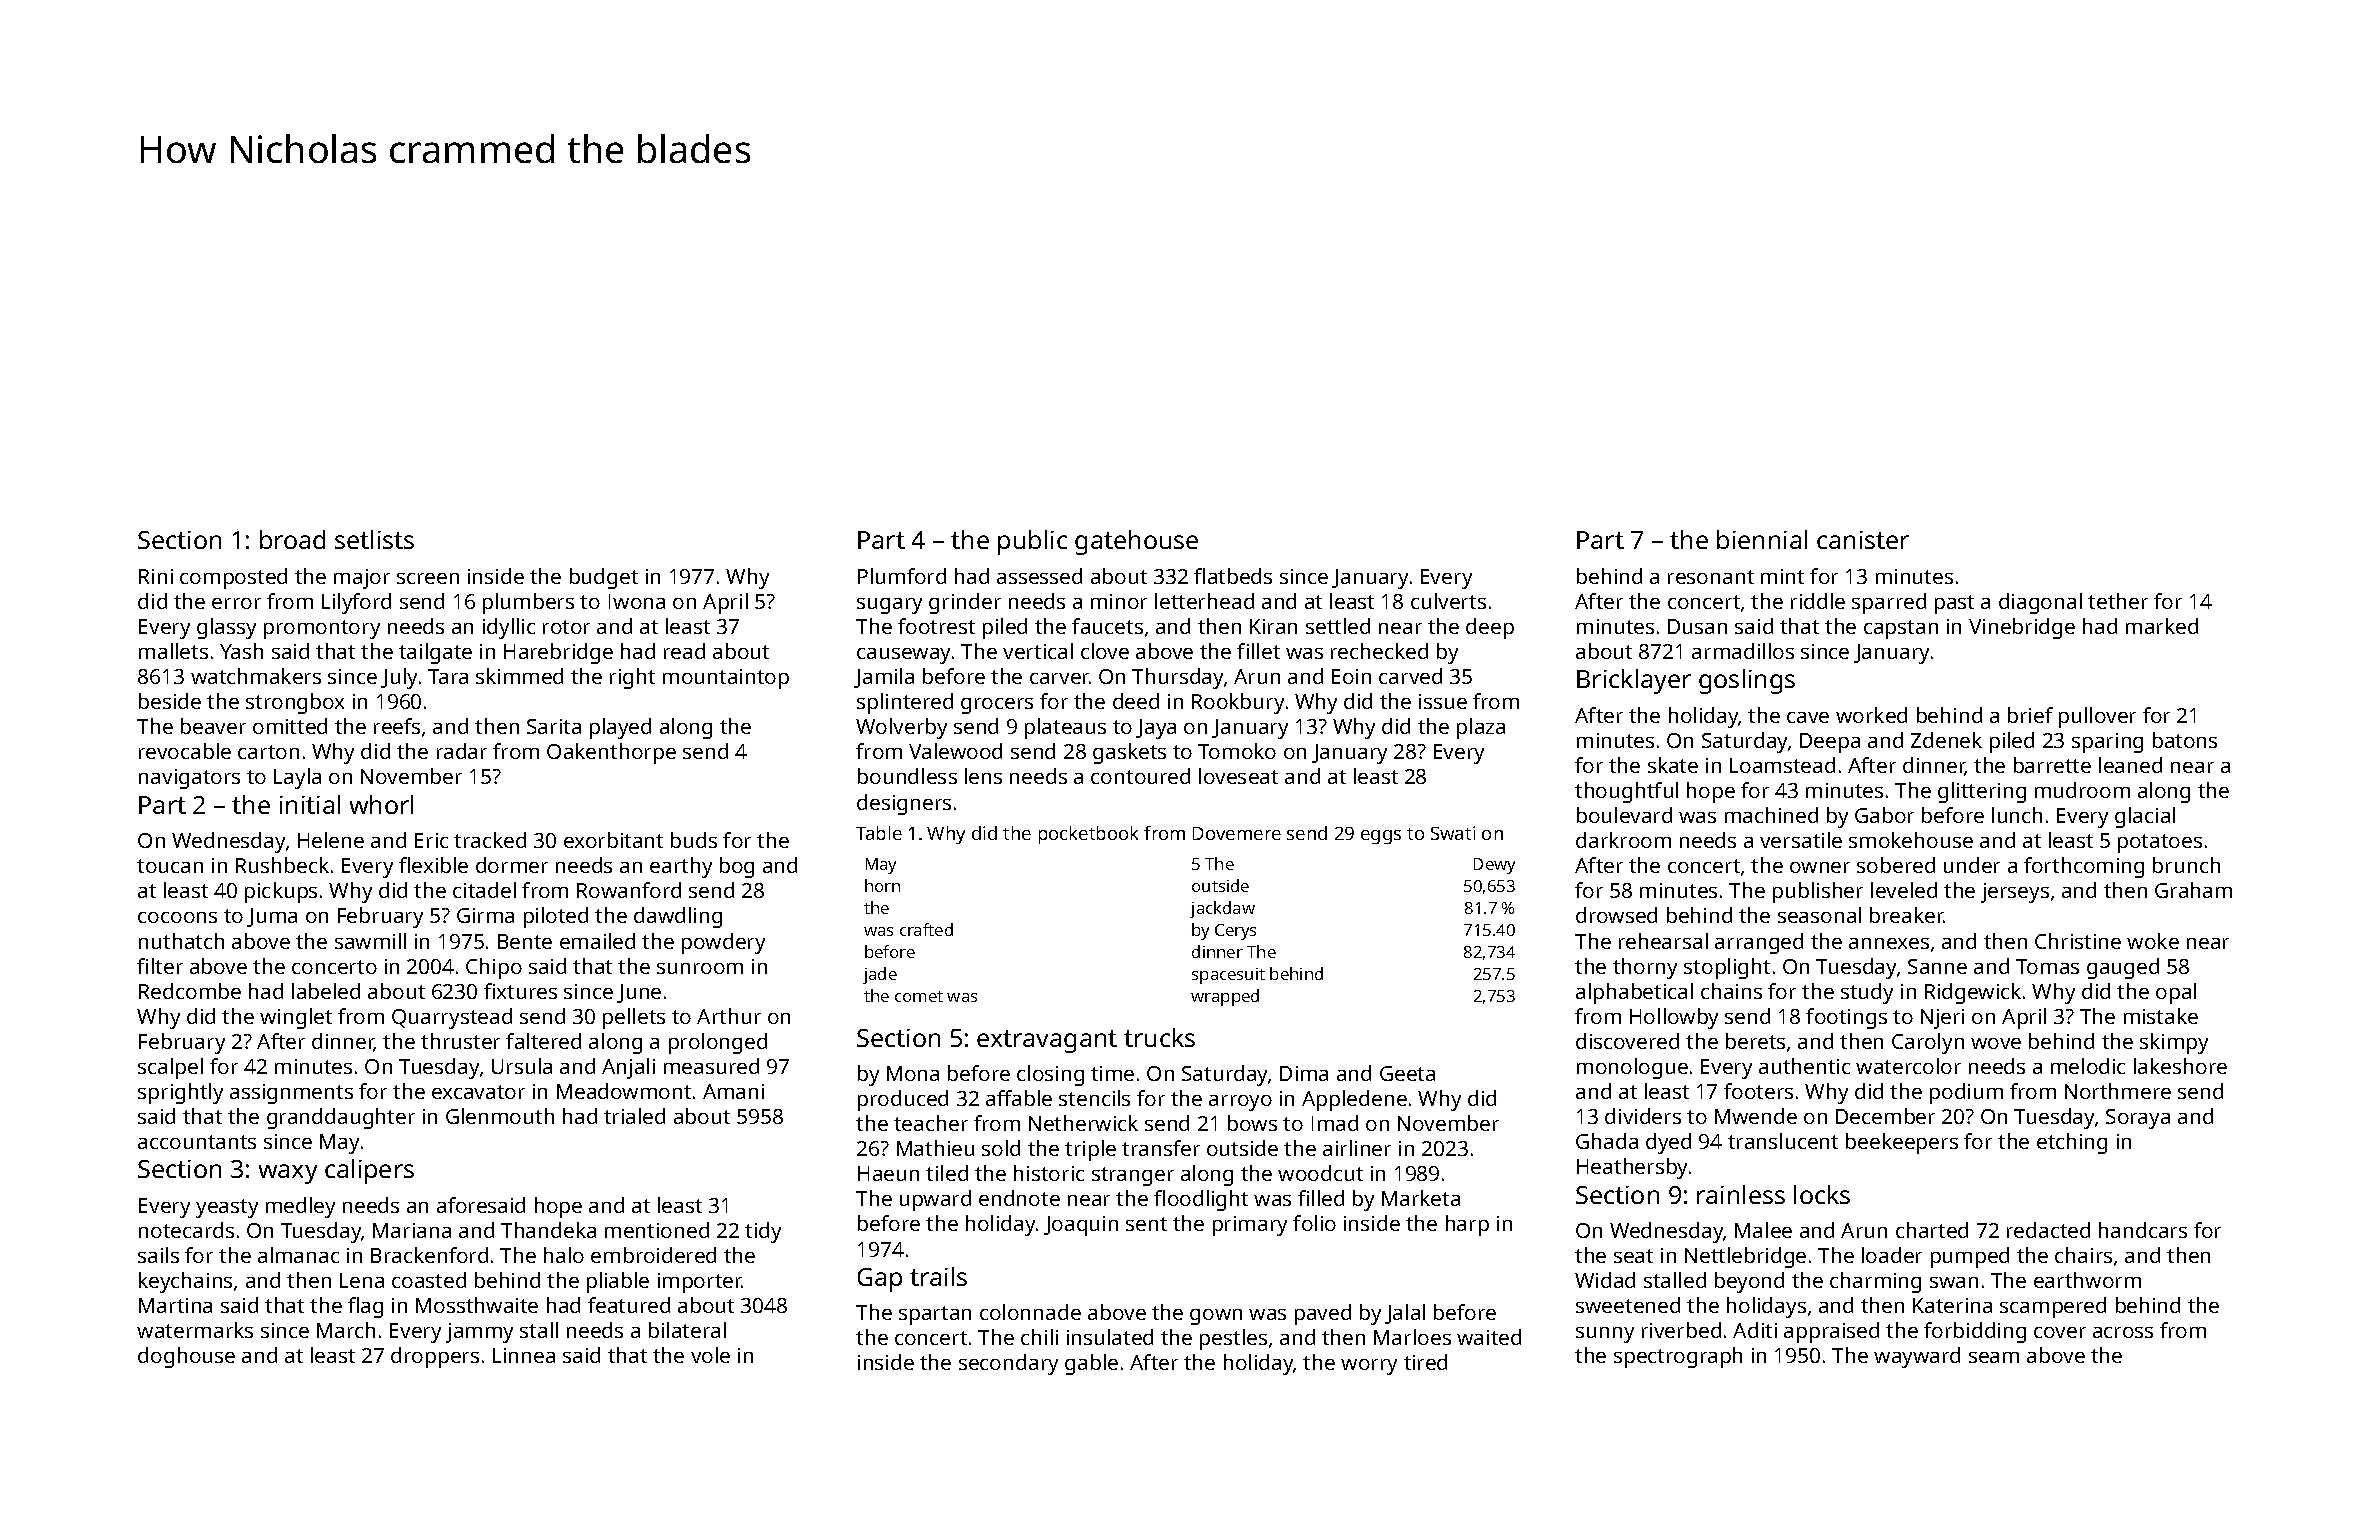 This page has width=2380, height=1540. I want to click on worry, so click(1369, 1367).
